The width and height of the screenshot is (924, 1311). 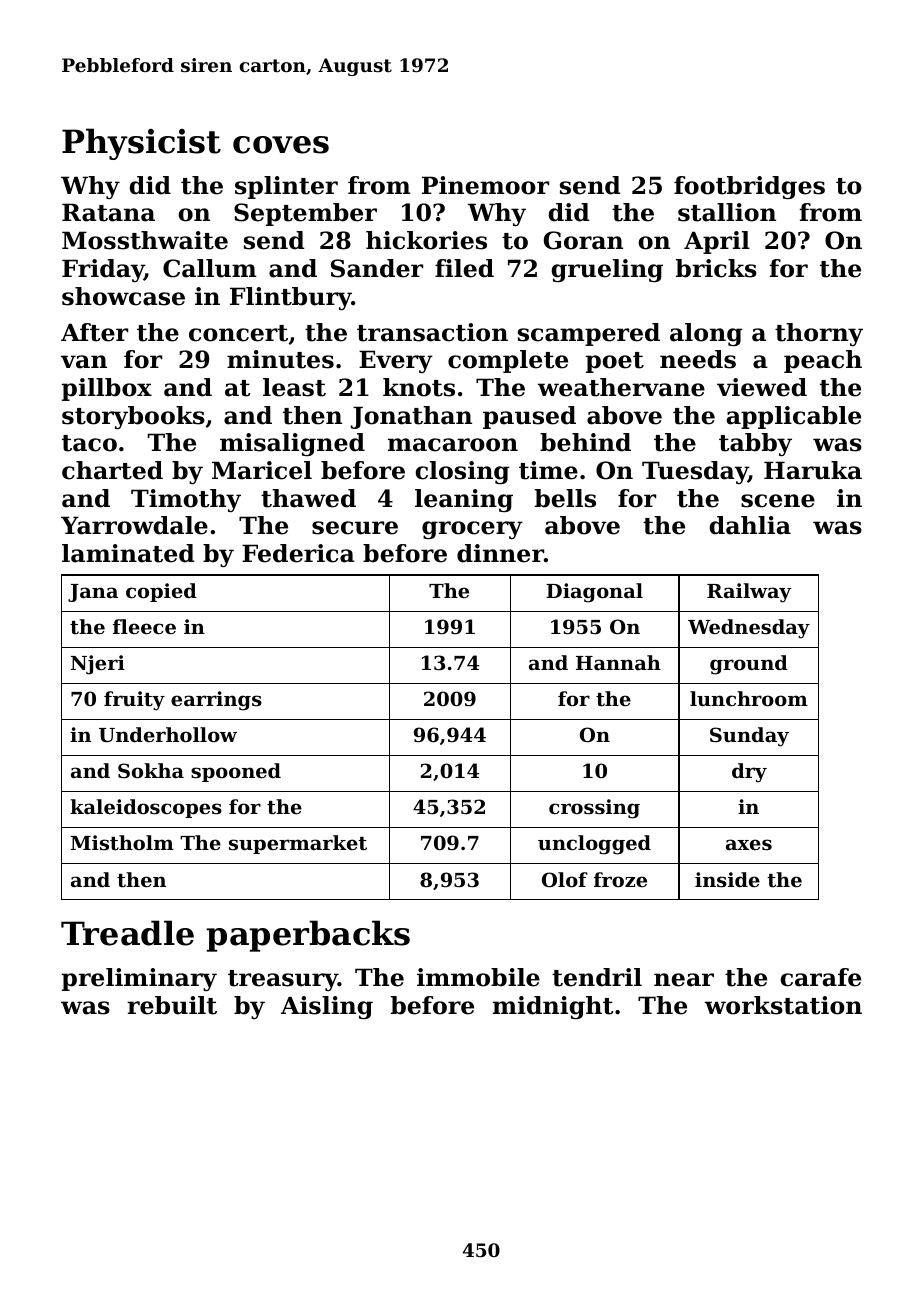 What do you see at coordinates (749, 773) in the screenshot?
I see `dry` at bounding box center [749, 773].
